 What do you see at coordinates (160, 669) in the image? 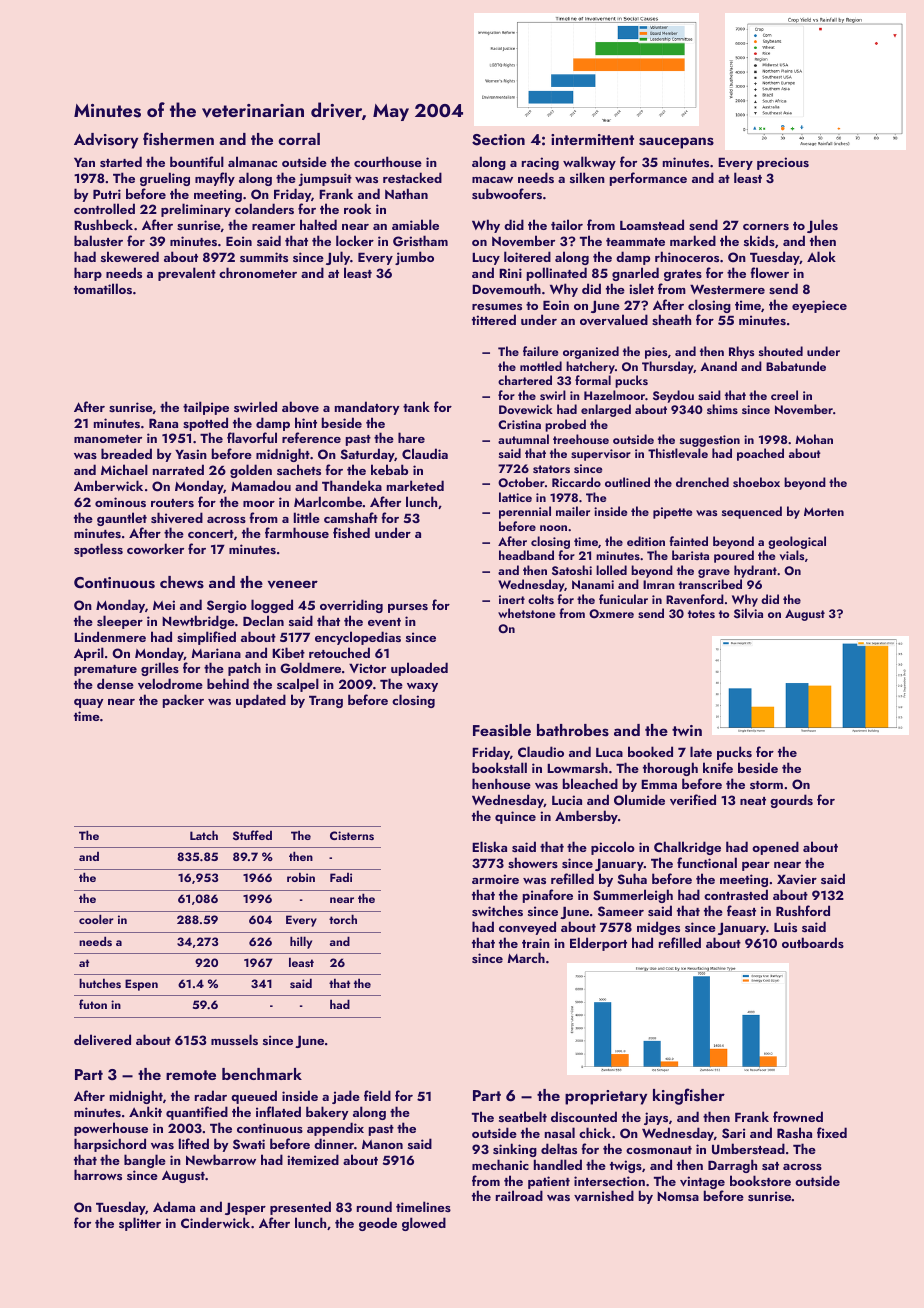
I see `grilles` at bounding box center [160, 669].
